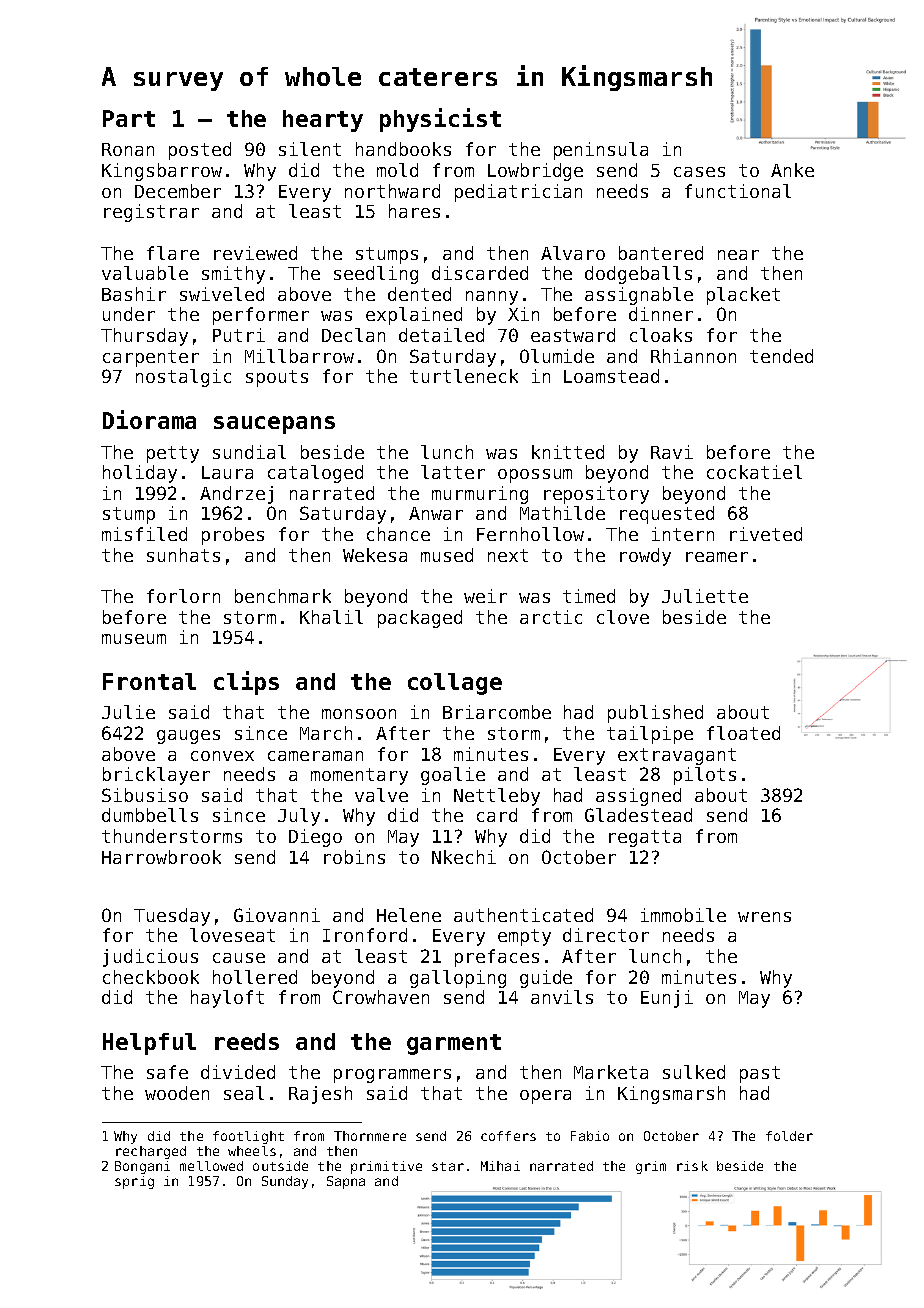 Image resolution: width=924 pixels, height=1308 pixels. I want to click on Ronan, so click(128, 149).
